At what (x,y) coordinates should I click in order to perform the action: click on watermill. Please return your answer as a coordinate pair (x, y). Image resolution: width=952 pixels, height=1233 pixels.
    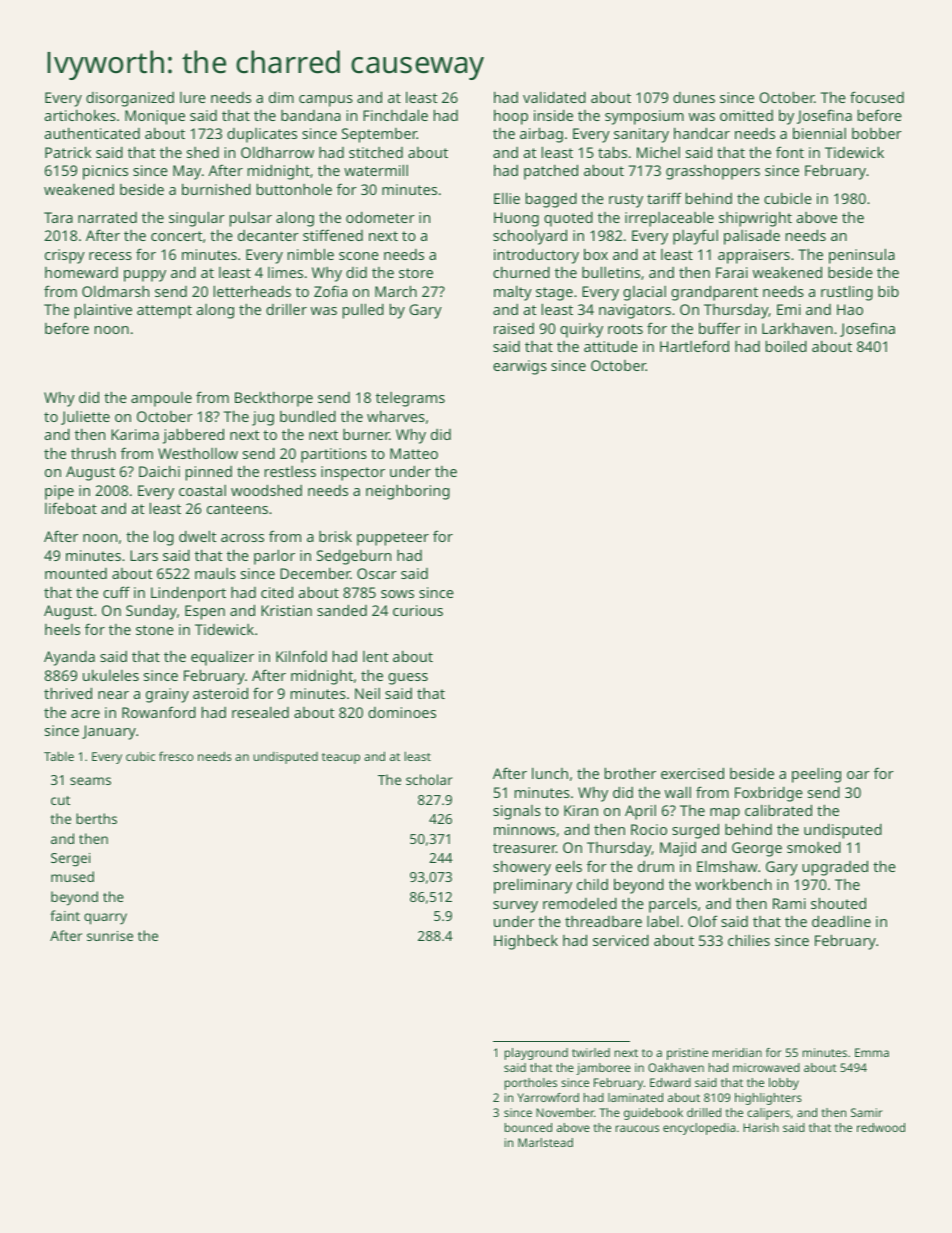
    Looking at the image, I should click on (376, 170).
